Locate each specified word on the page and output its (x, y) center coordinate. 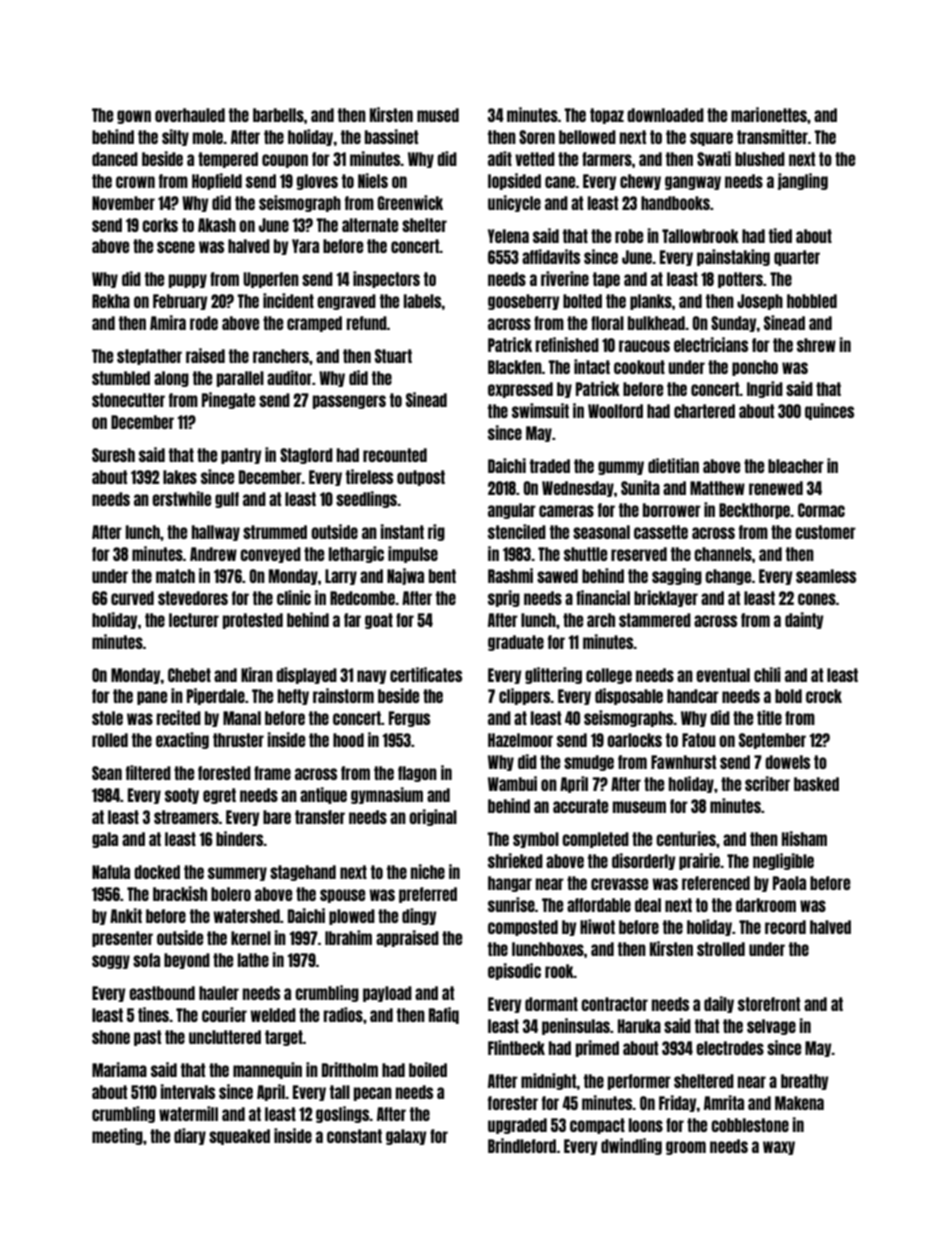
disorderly (644, 861)
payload (387, 994)
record (785, 927)
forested (224, 773)
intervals (188, 1091)
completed (595, 840)
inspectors (386, 279)
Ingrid (765, 389)
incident (288, 300)
